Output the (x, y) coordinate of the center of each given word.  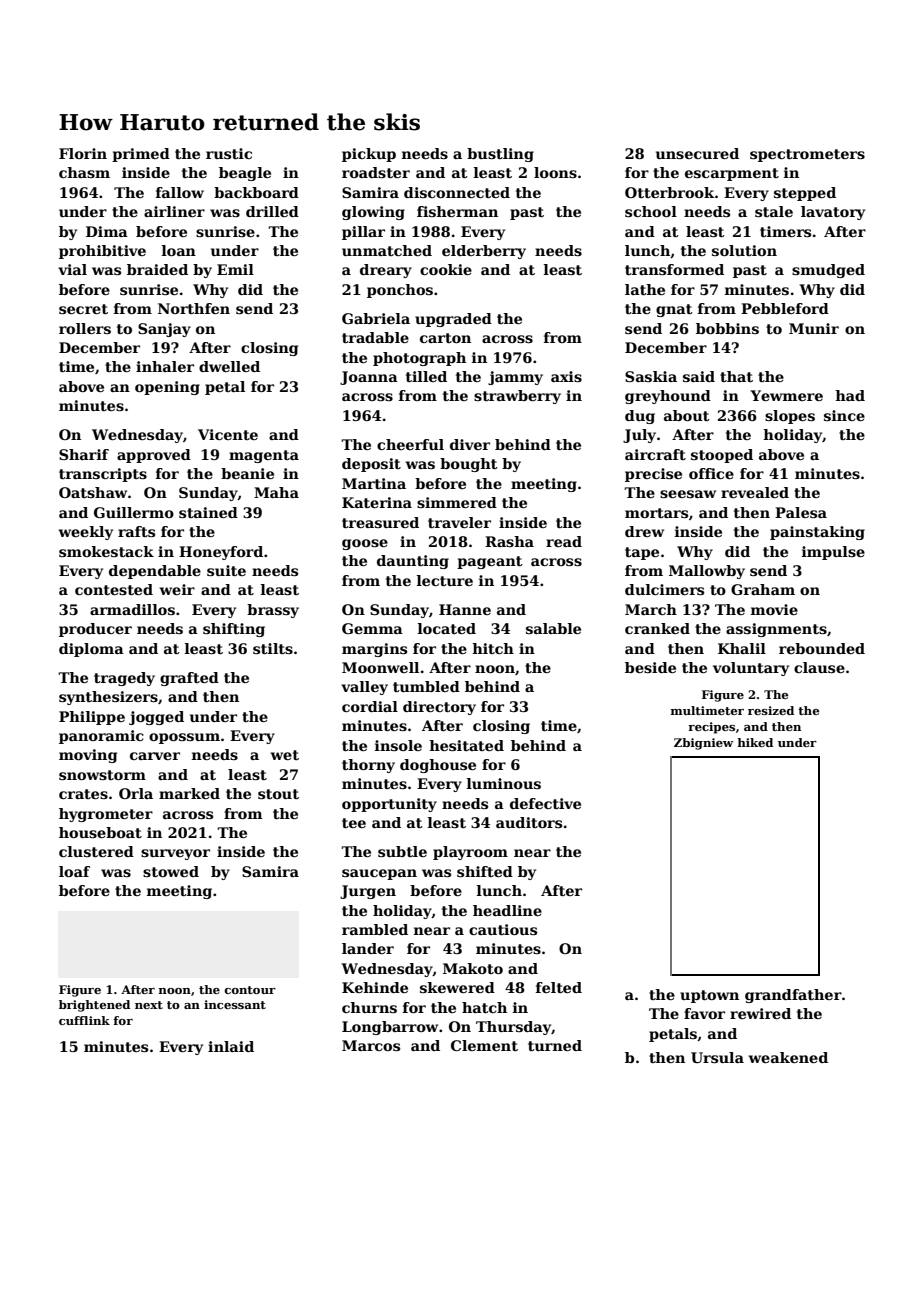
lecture (445, 580)
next (149, 1005)
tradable (375, 337)
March (651, 609)
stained (208, 512)
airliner (174, 211)
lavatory (833, 213)
